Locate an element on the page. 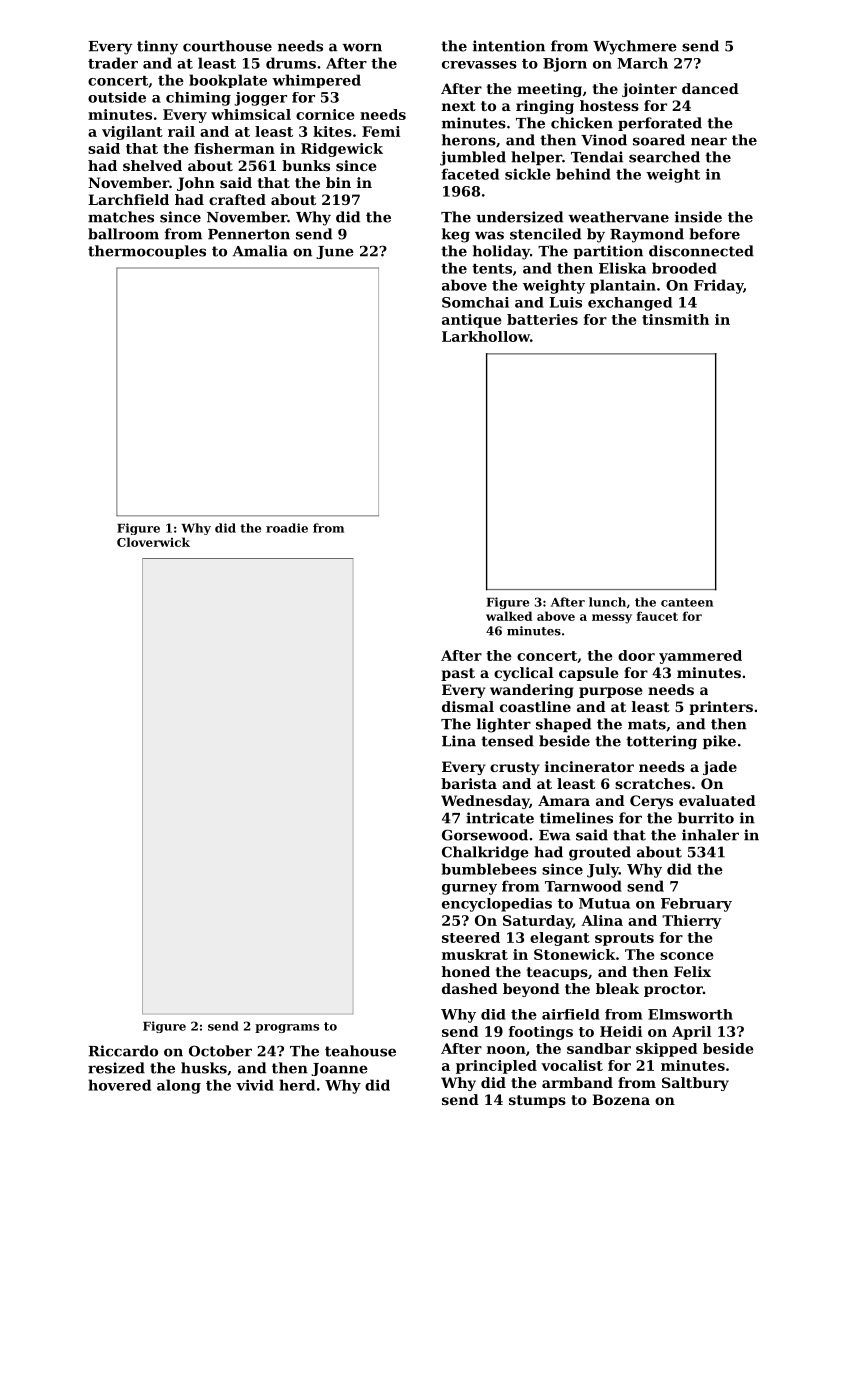  thermocouples is located at coordinates (147, 252).
